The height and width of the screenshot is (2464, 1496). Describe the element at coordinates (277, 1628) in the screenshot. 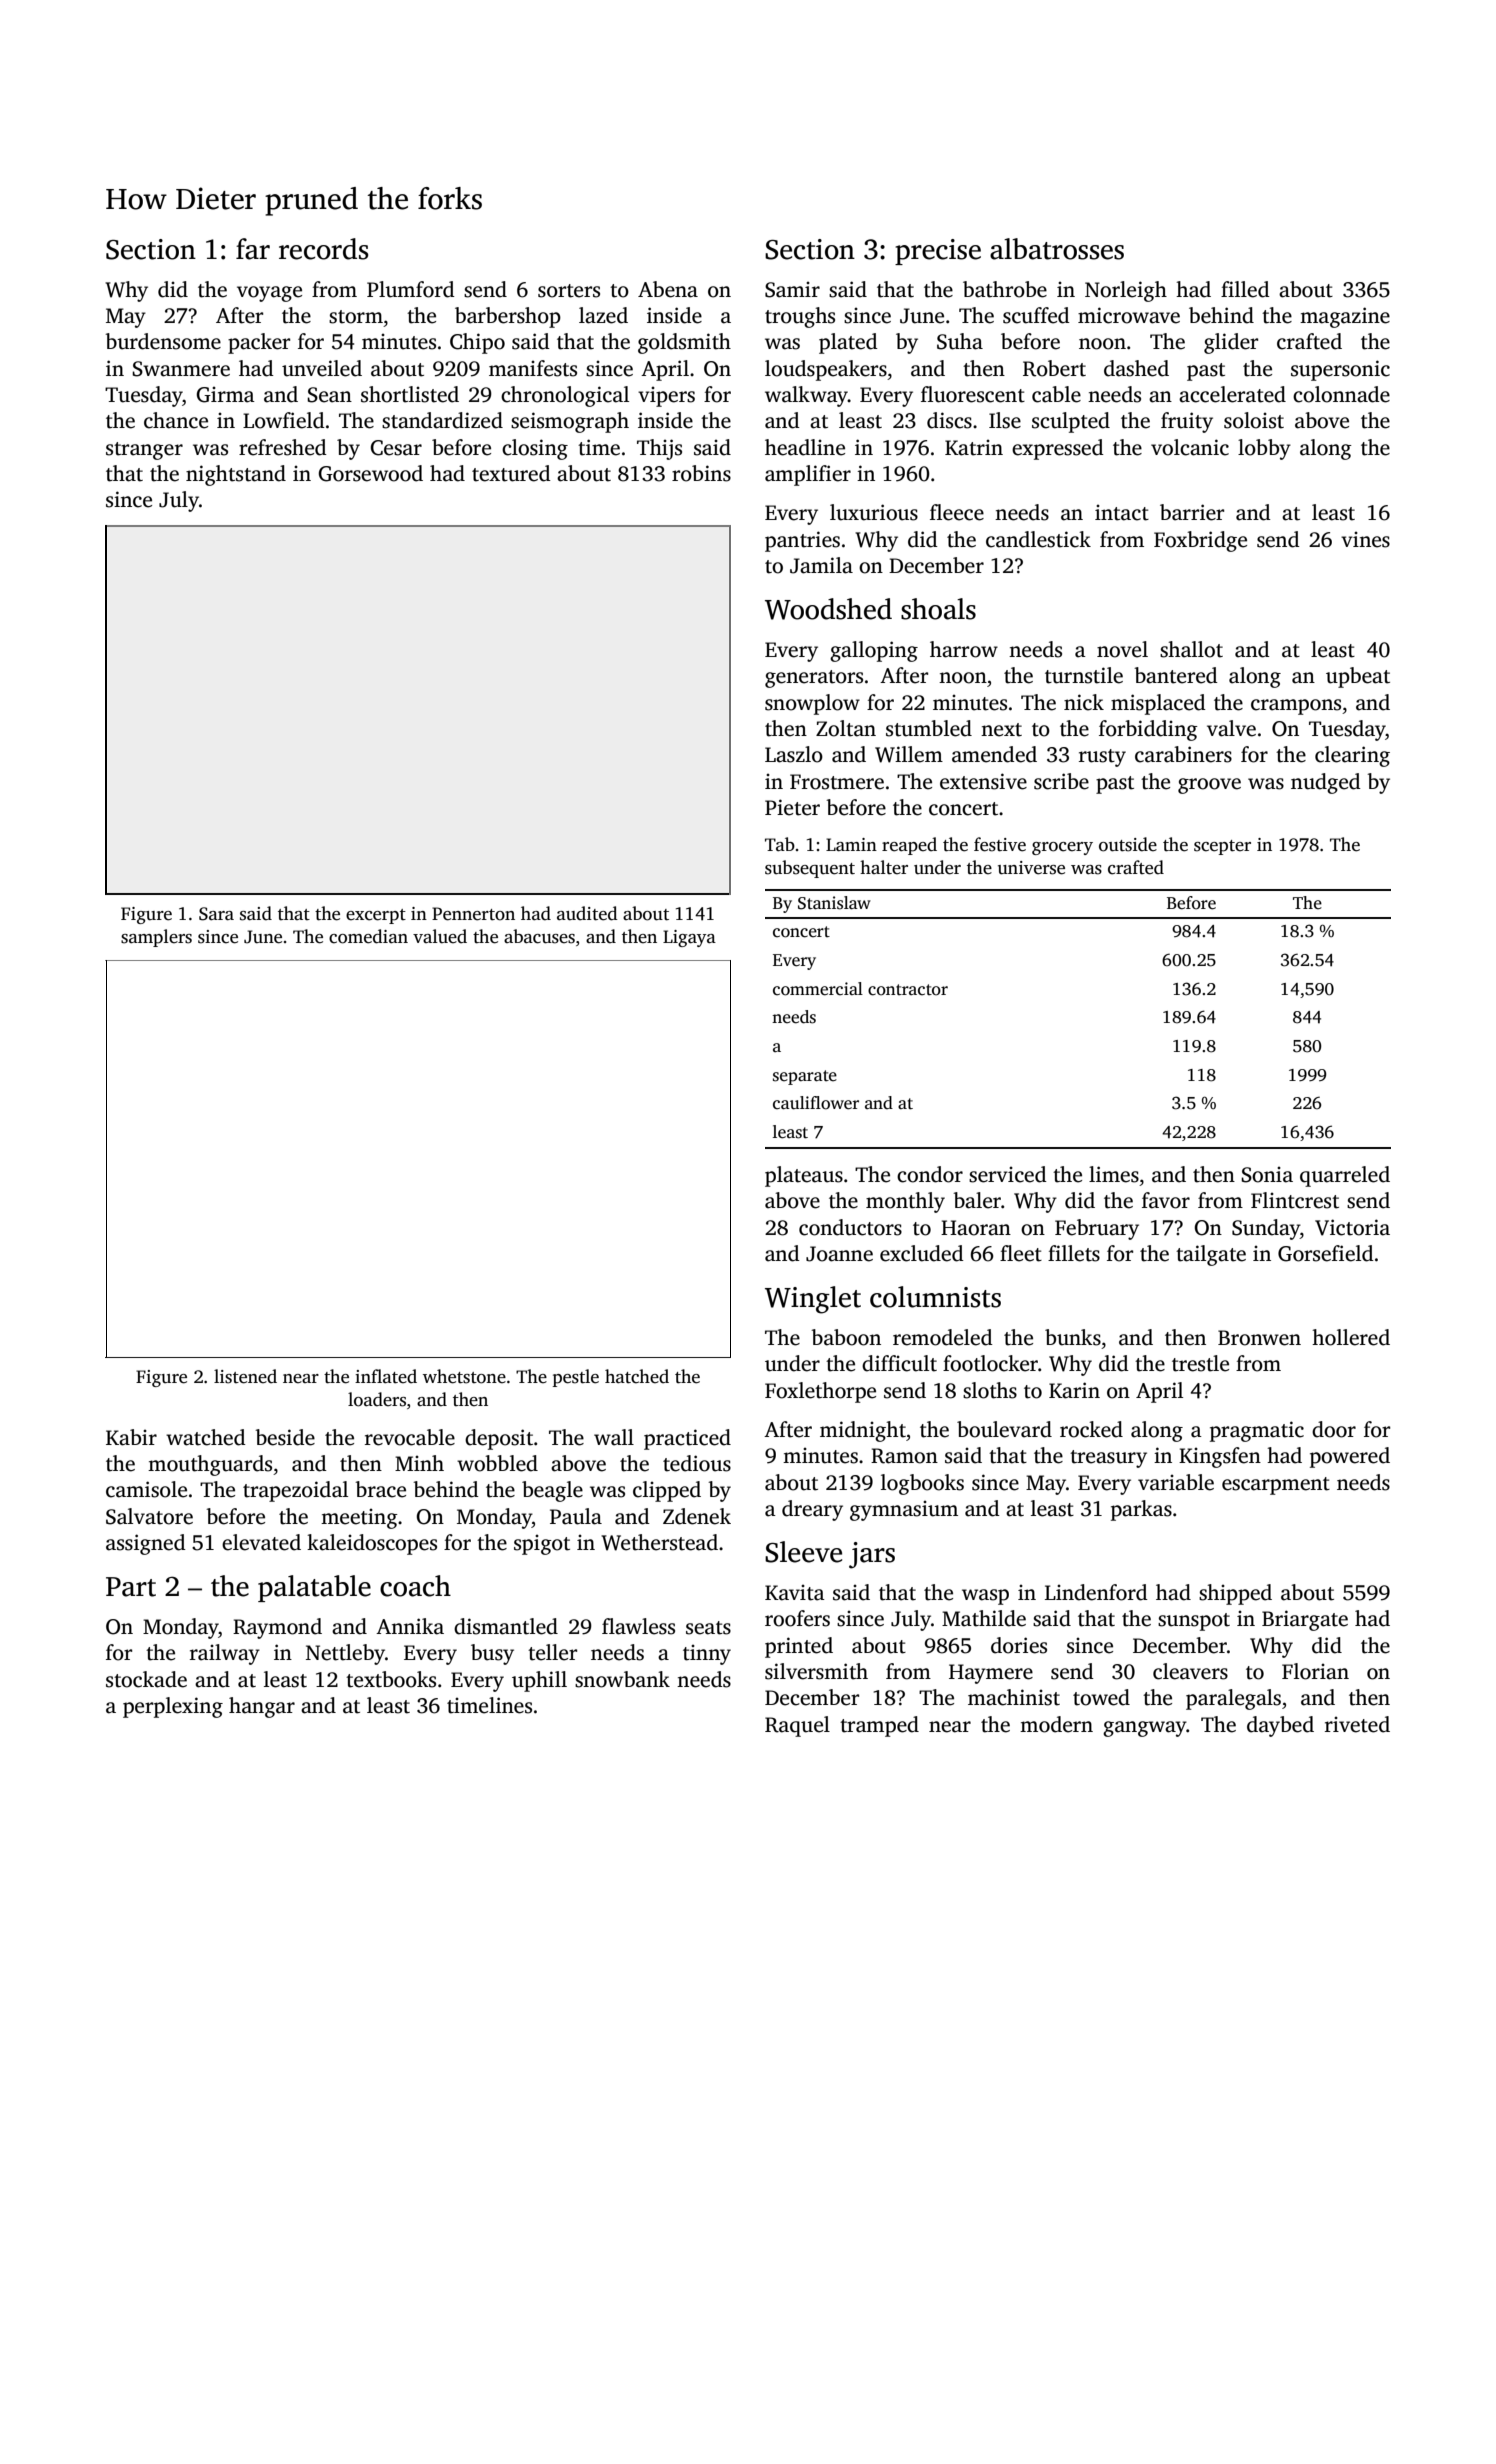

I see `Raymond` at that location.
